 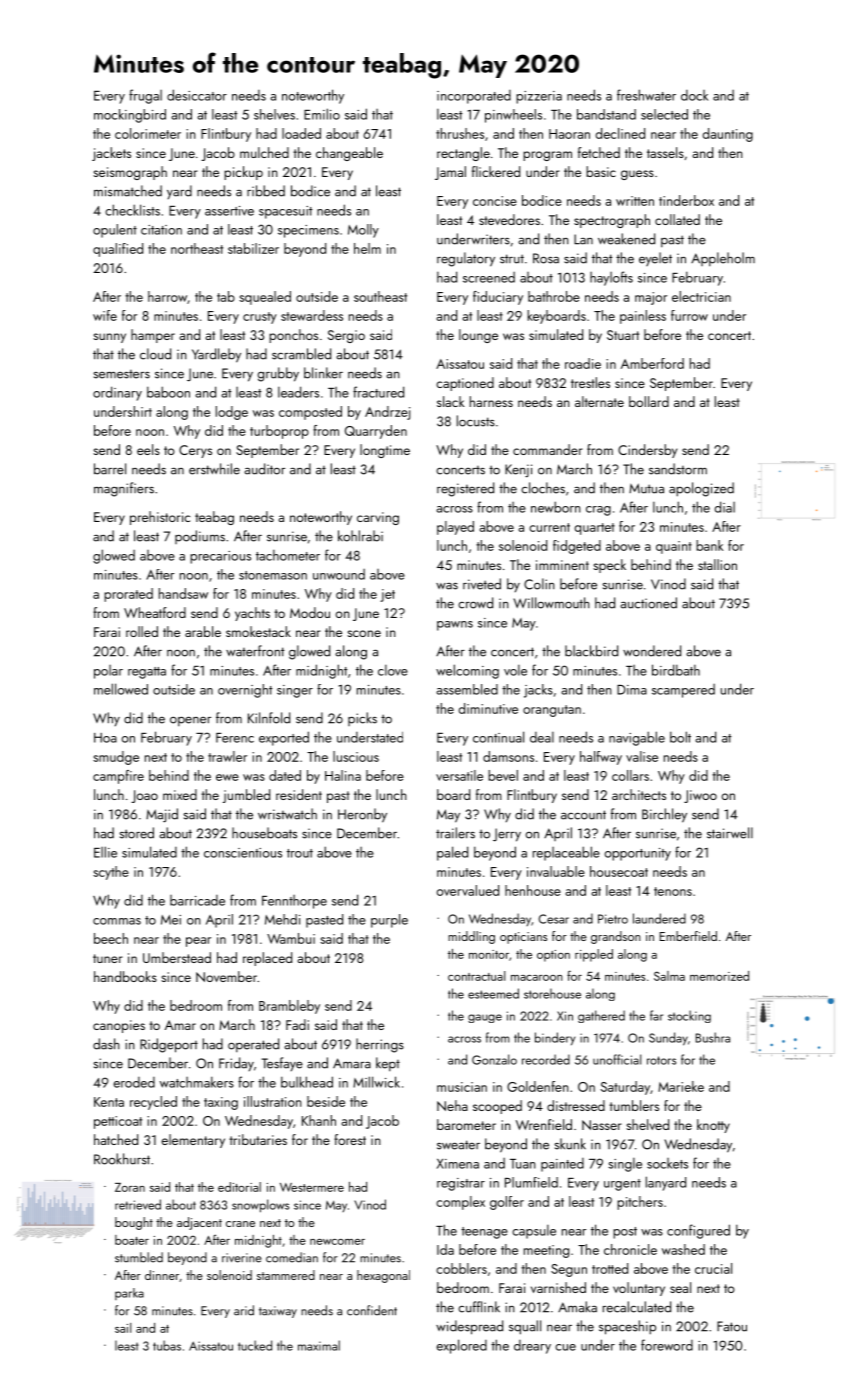 What do you see at coordinates (167, 1345) in the screenshot?
I see `tubas` at bounding box center [167, 1345].
